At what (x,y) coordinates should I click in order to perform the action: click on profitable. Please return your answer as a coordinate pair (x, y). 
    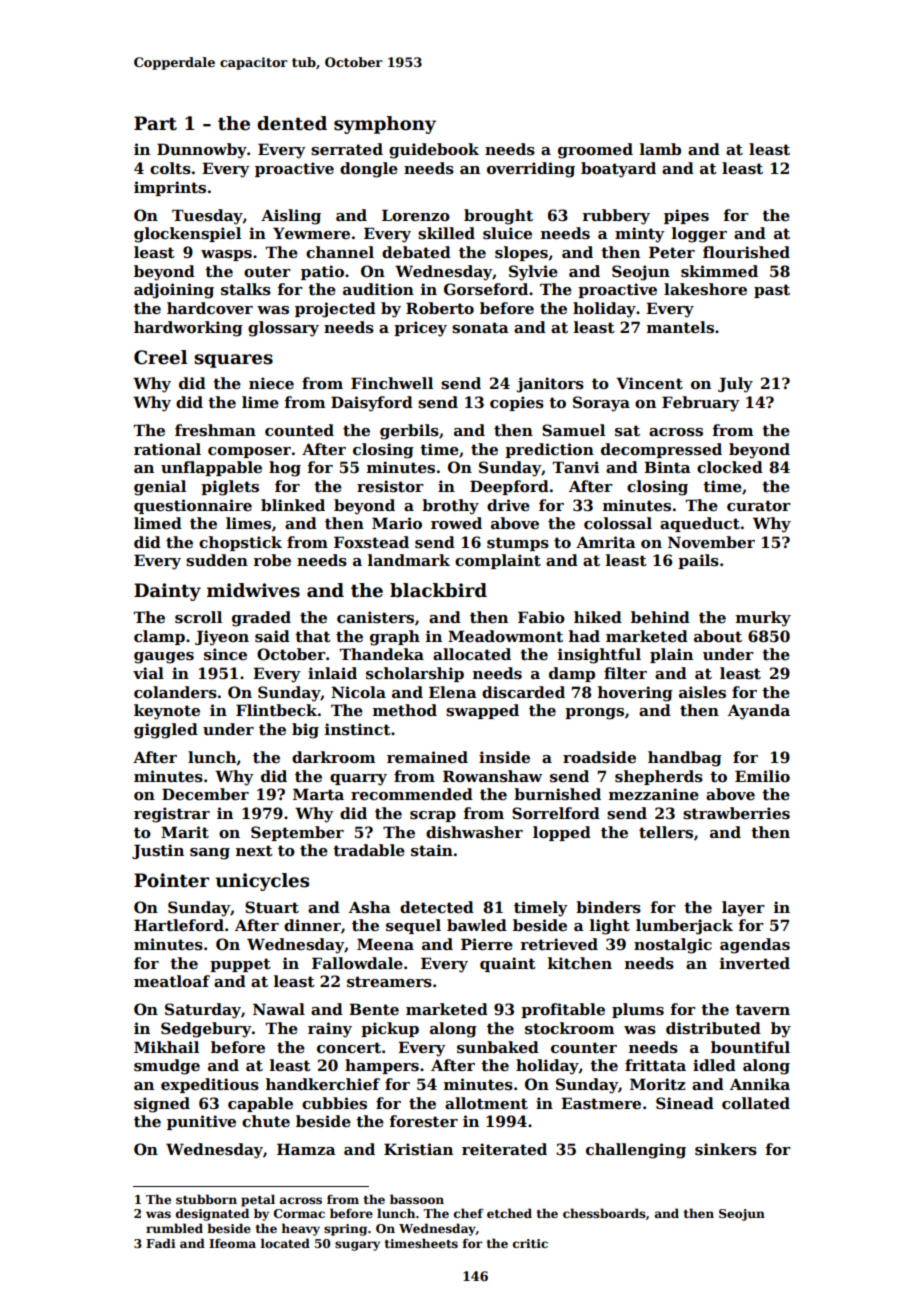
    Looking at the image, I should click on (563, 1010).
